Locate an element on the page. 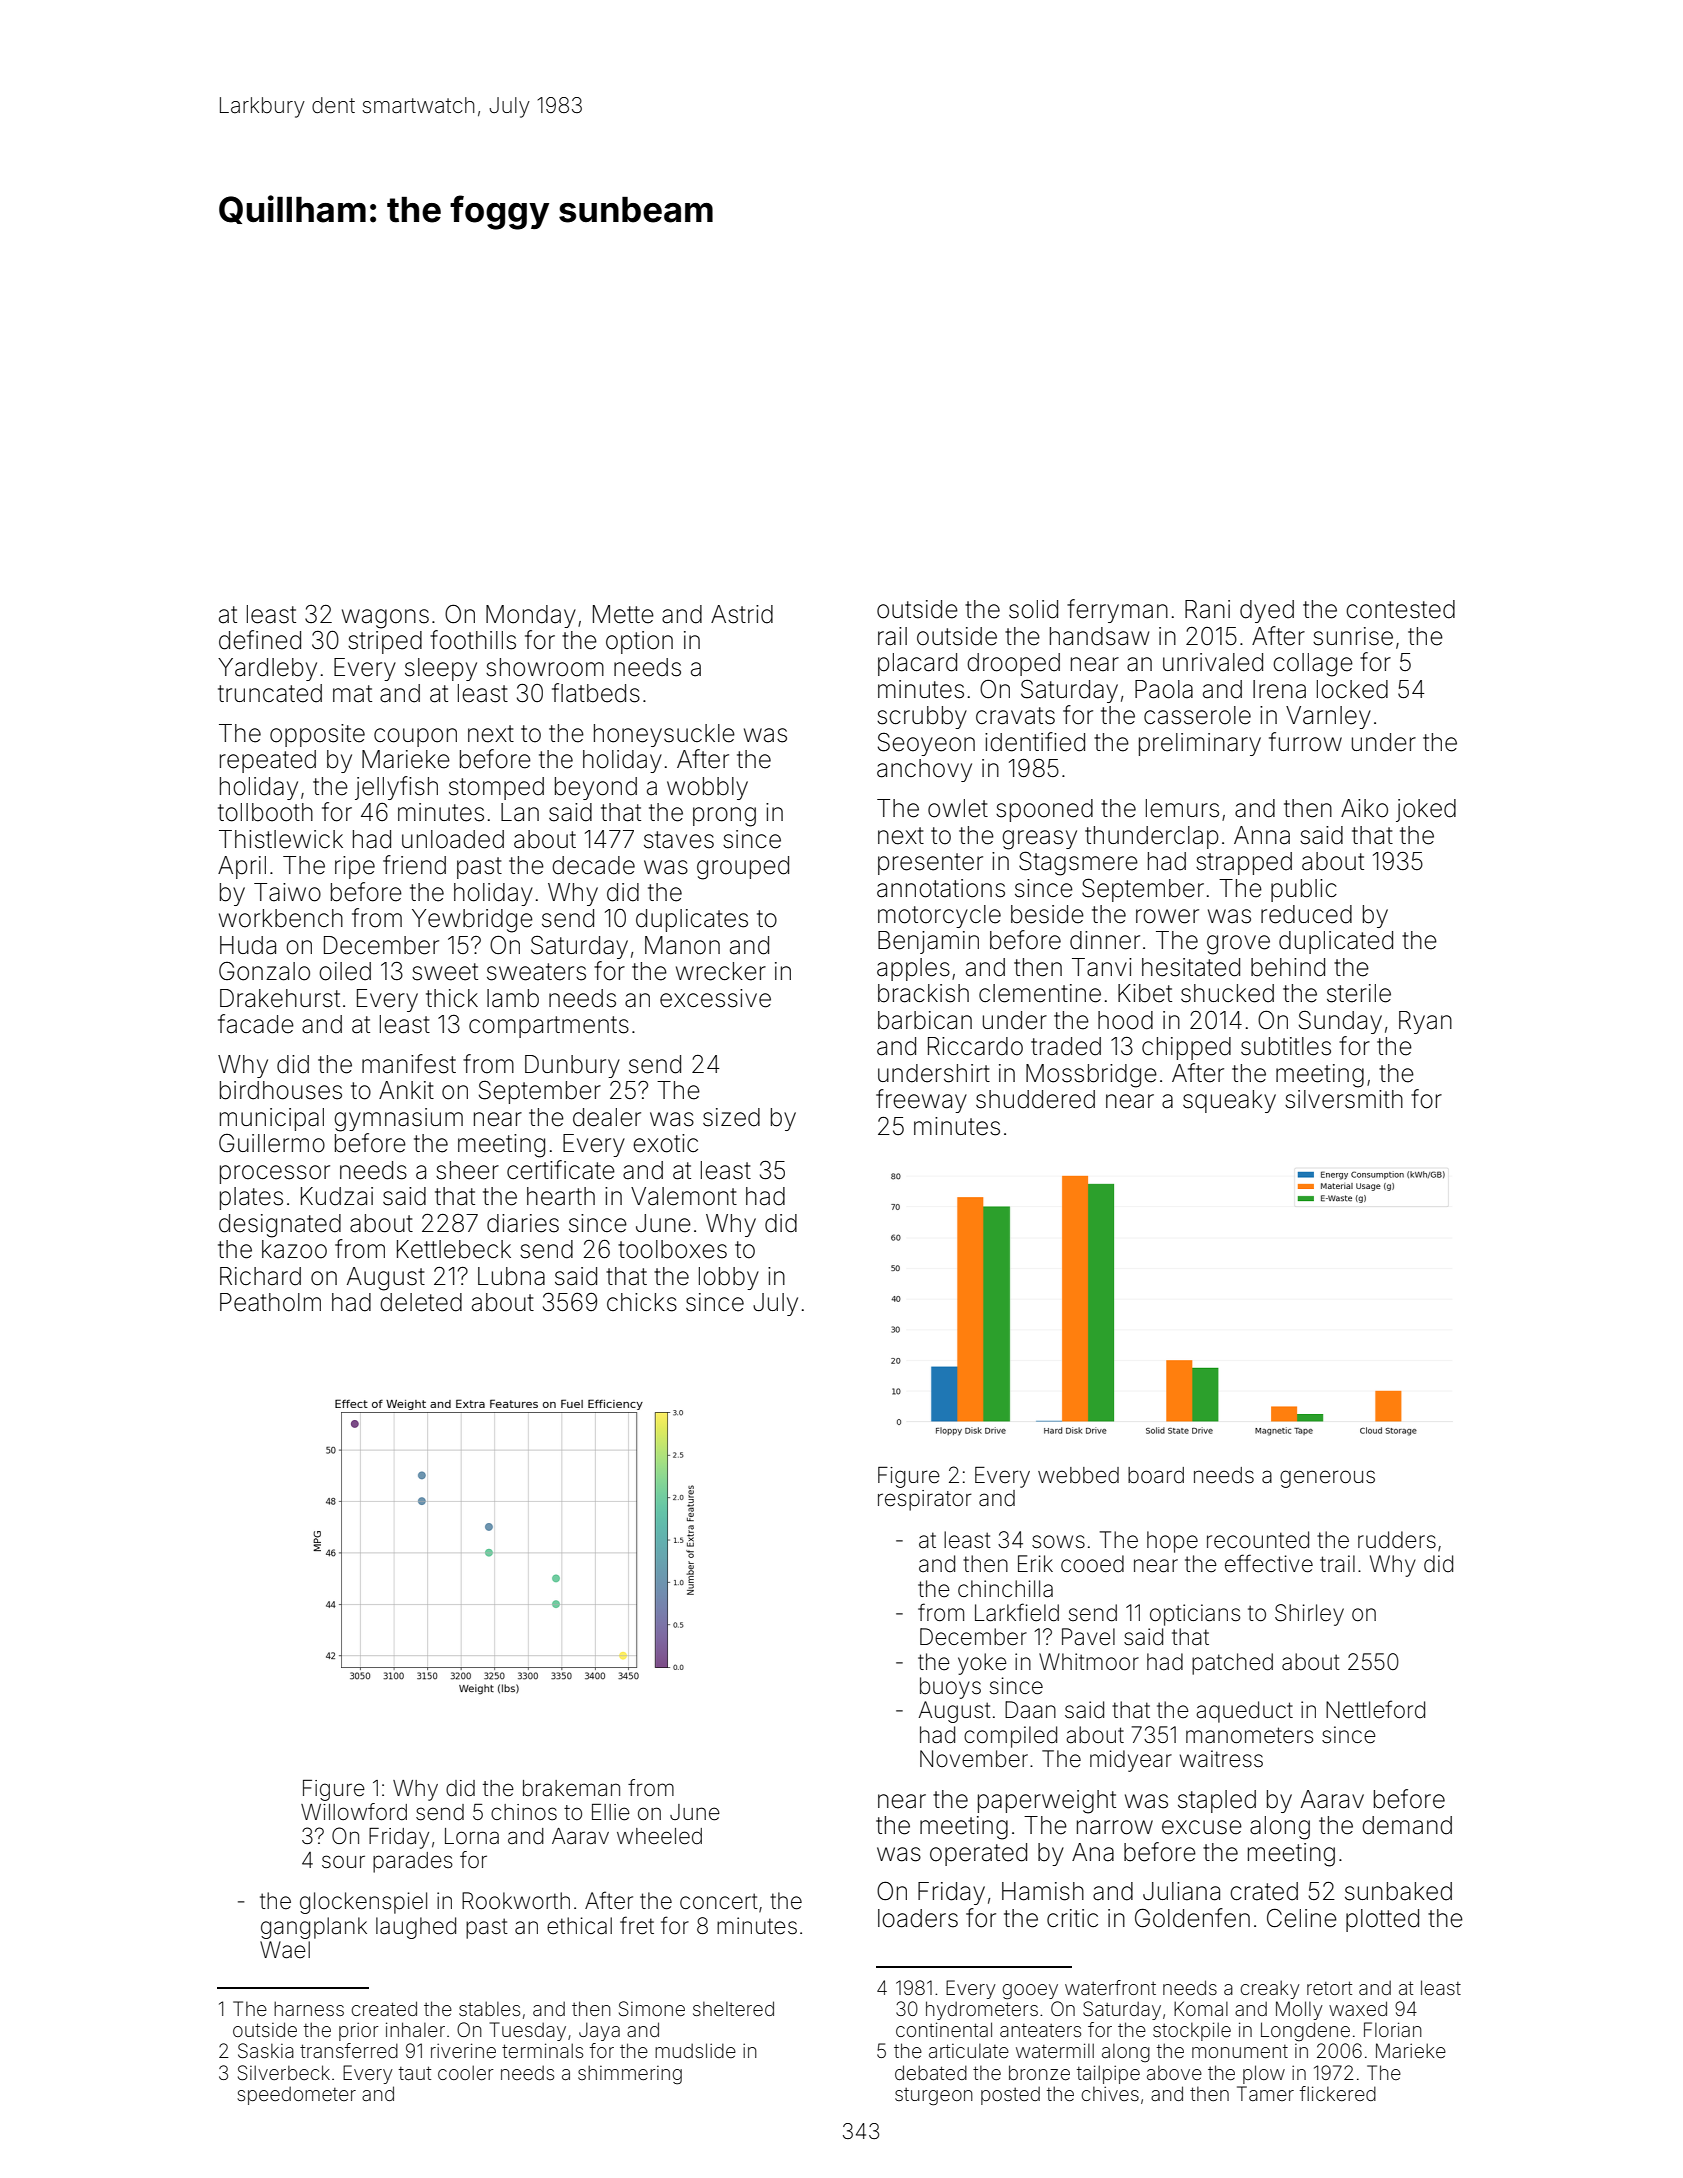 The width and height of the page is (1683, 2178). Guillermo is located at coordinates (272, 1143).
